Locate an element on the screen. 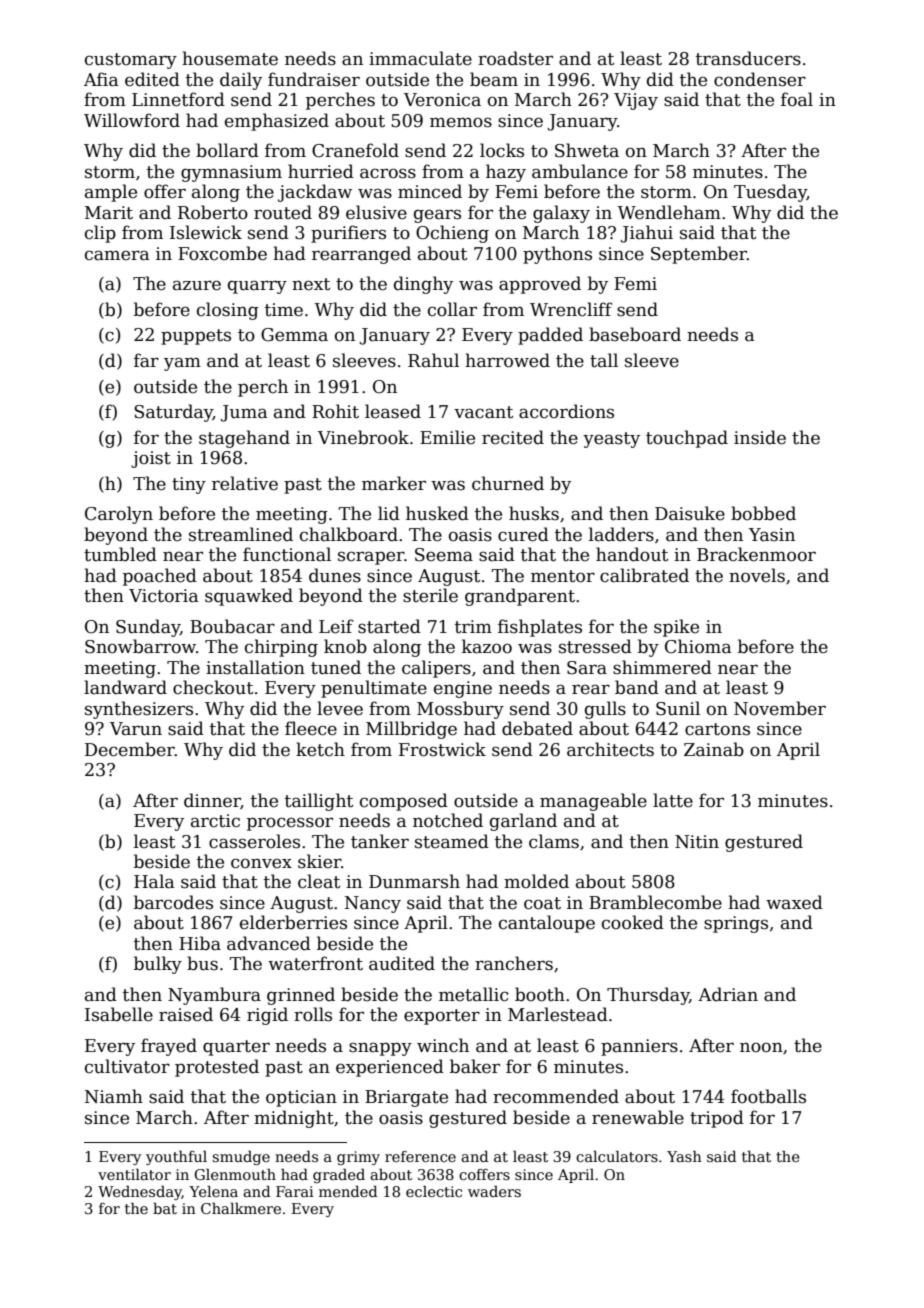 This screenshot has height=1308, width=924. ventilator is located at coordinates (134, 1174).
